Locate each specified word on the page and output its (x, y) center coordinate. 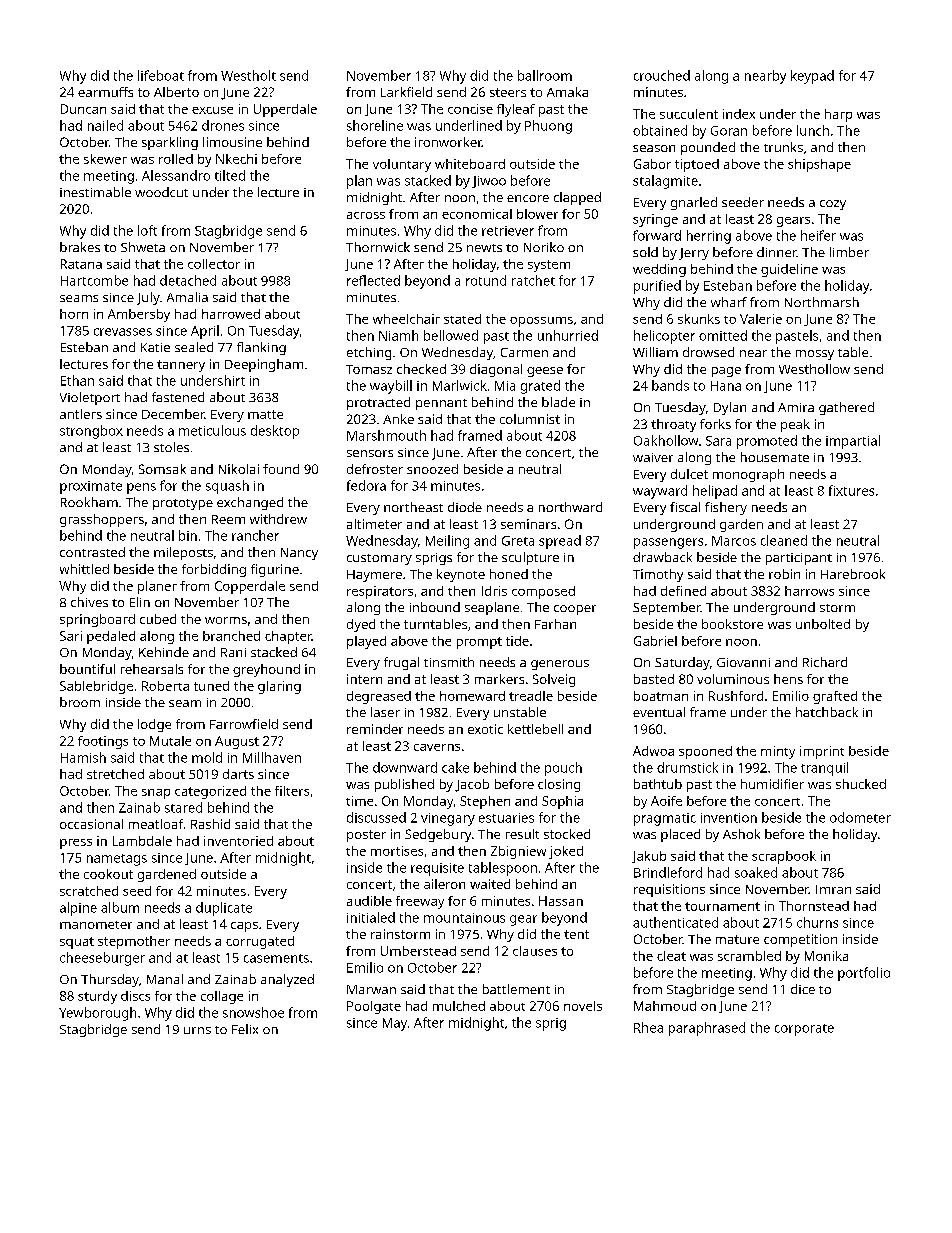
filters (292, 791)
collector (214, 264)
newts (484, 248)
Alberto (176, 92)
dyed (361, 625)
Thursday (110, 980)
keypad (812, 77)
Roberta (165, 686)
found (281, 469)
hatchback (827, 712)
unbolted (823, 624)
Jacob (472, 785)
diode (465, 507)
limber (849, 252)
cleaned (784, 540)
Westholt (248, 75)
